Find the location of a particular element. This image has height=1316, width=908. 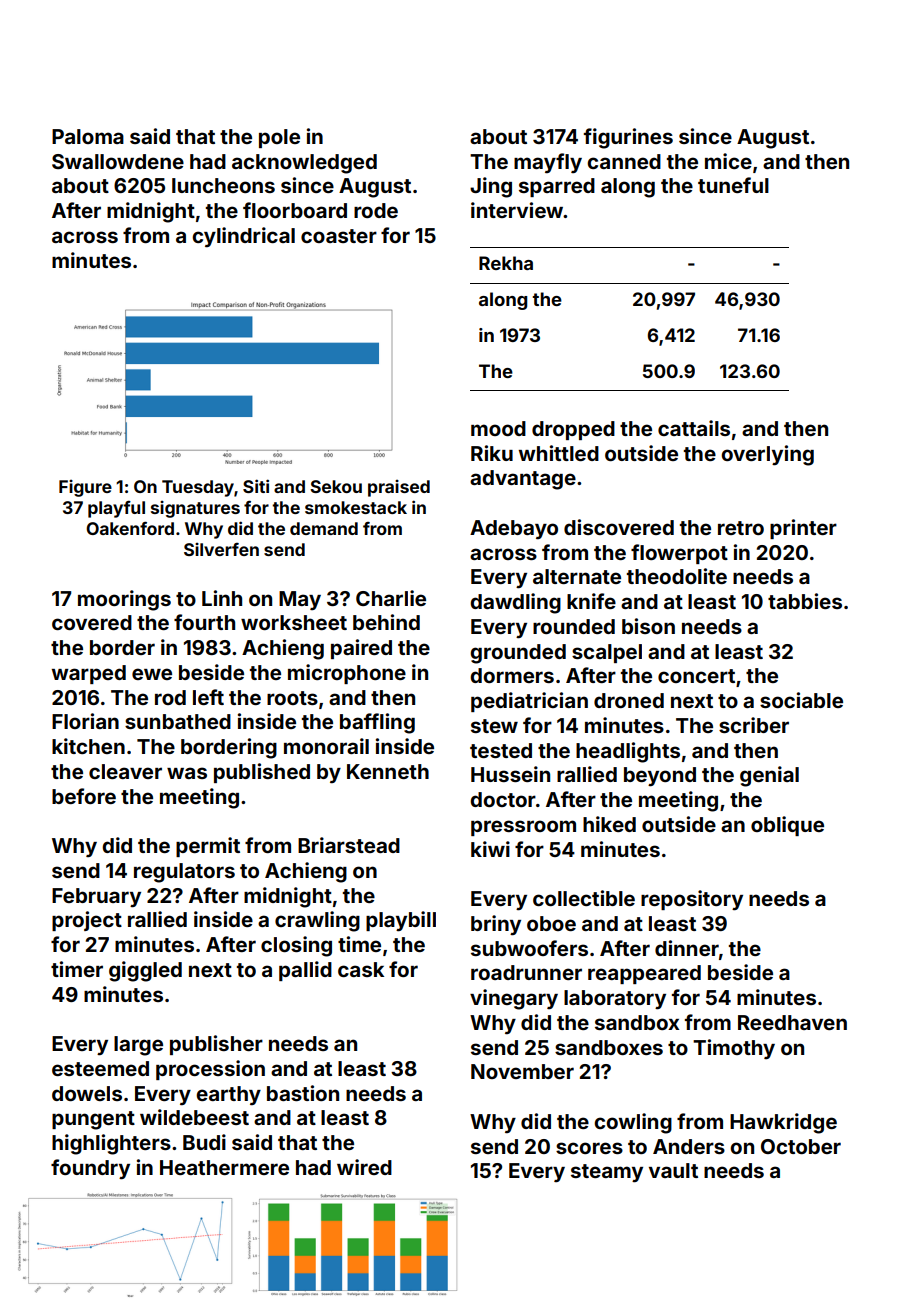

concert is located at coordinates (696, 676).
